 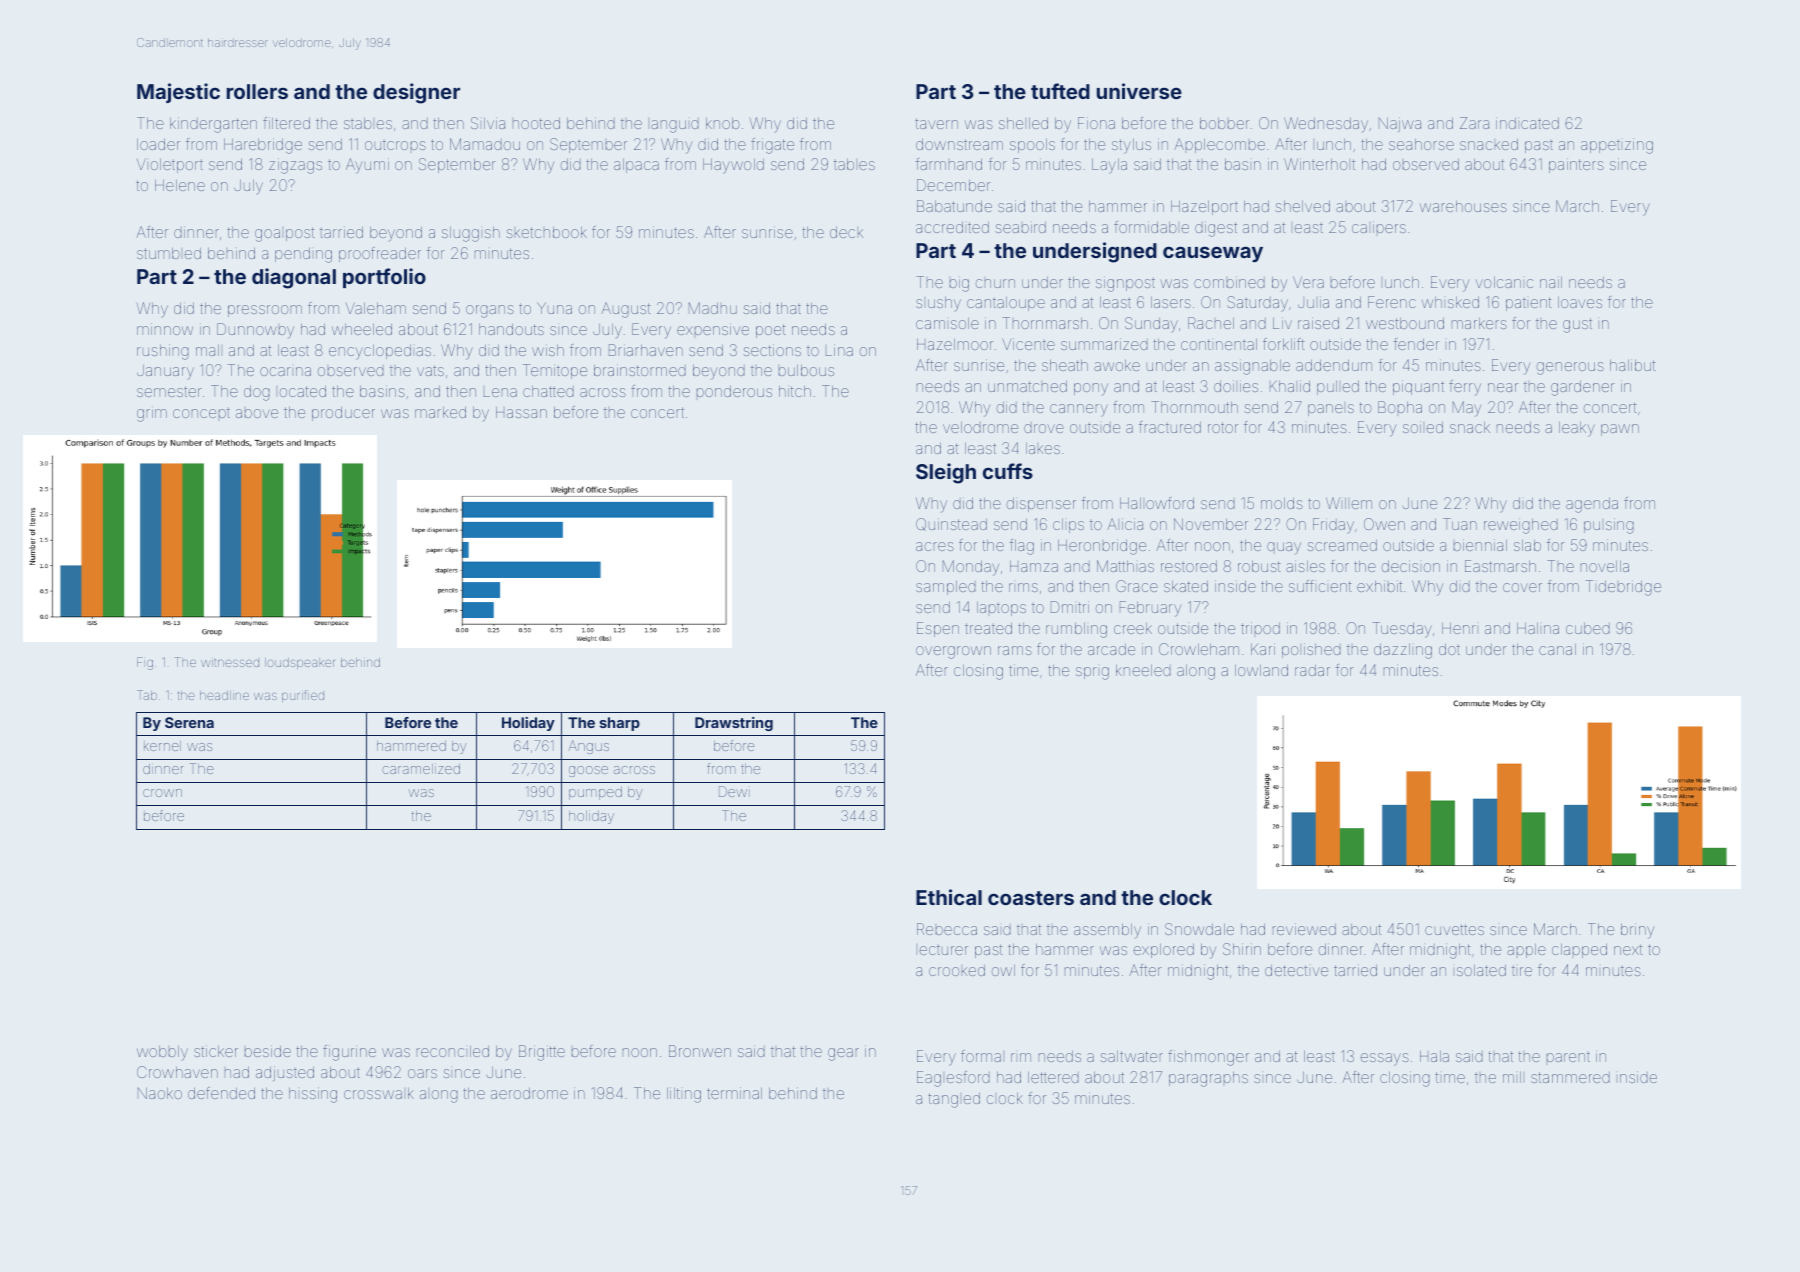 I want to click on tangled, so click(x=954, y=1100).
